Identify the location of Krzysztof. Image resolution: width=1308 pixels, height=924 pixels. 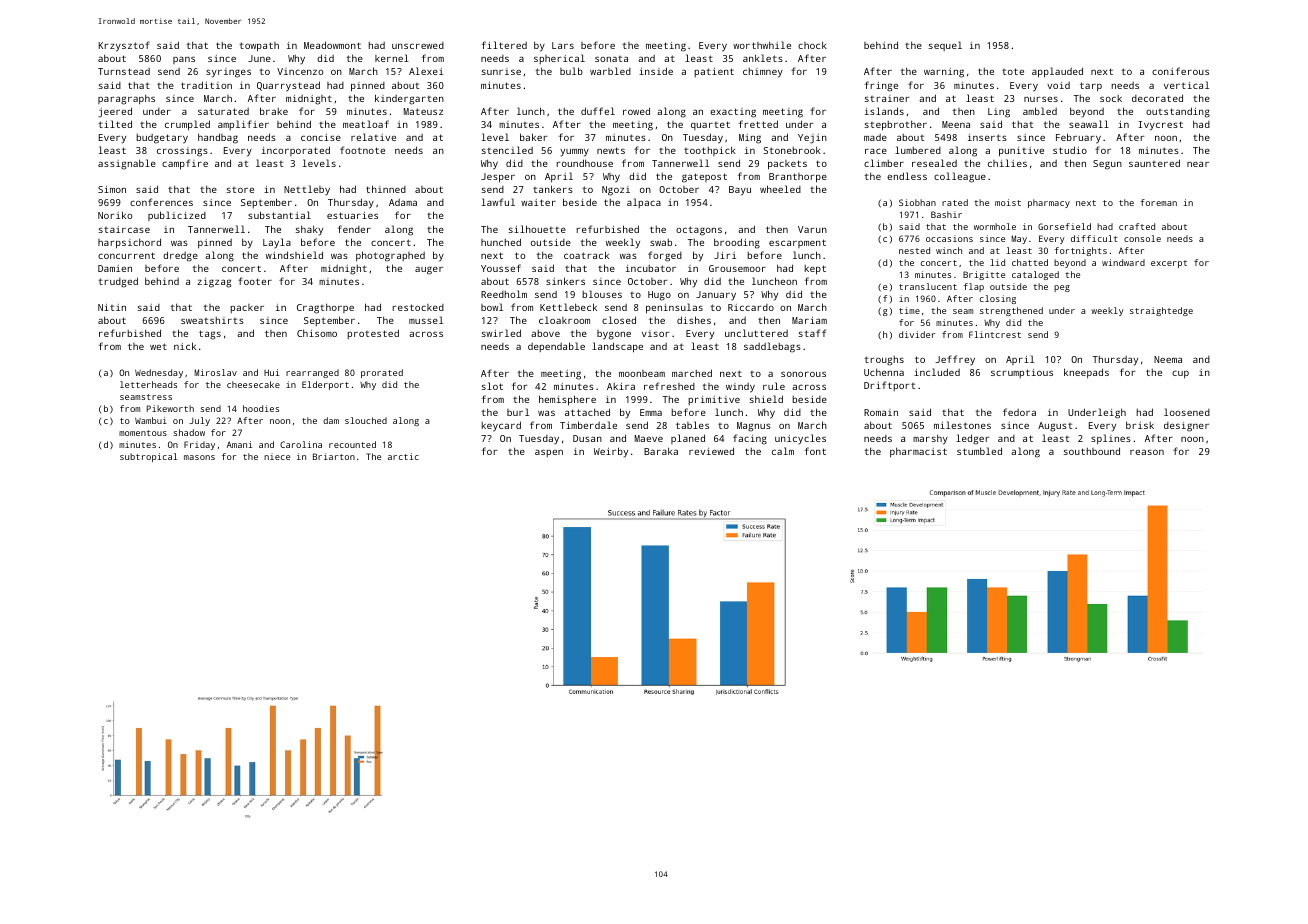
(123, 46).
